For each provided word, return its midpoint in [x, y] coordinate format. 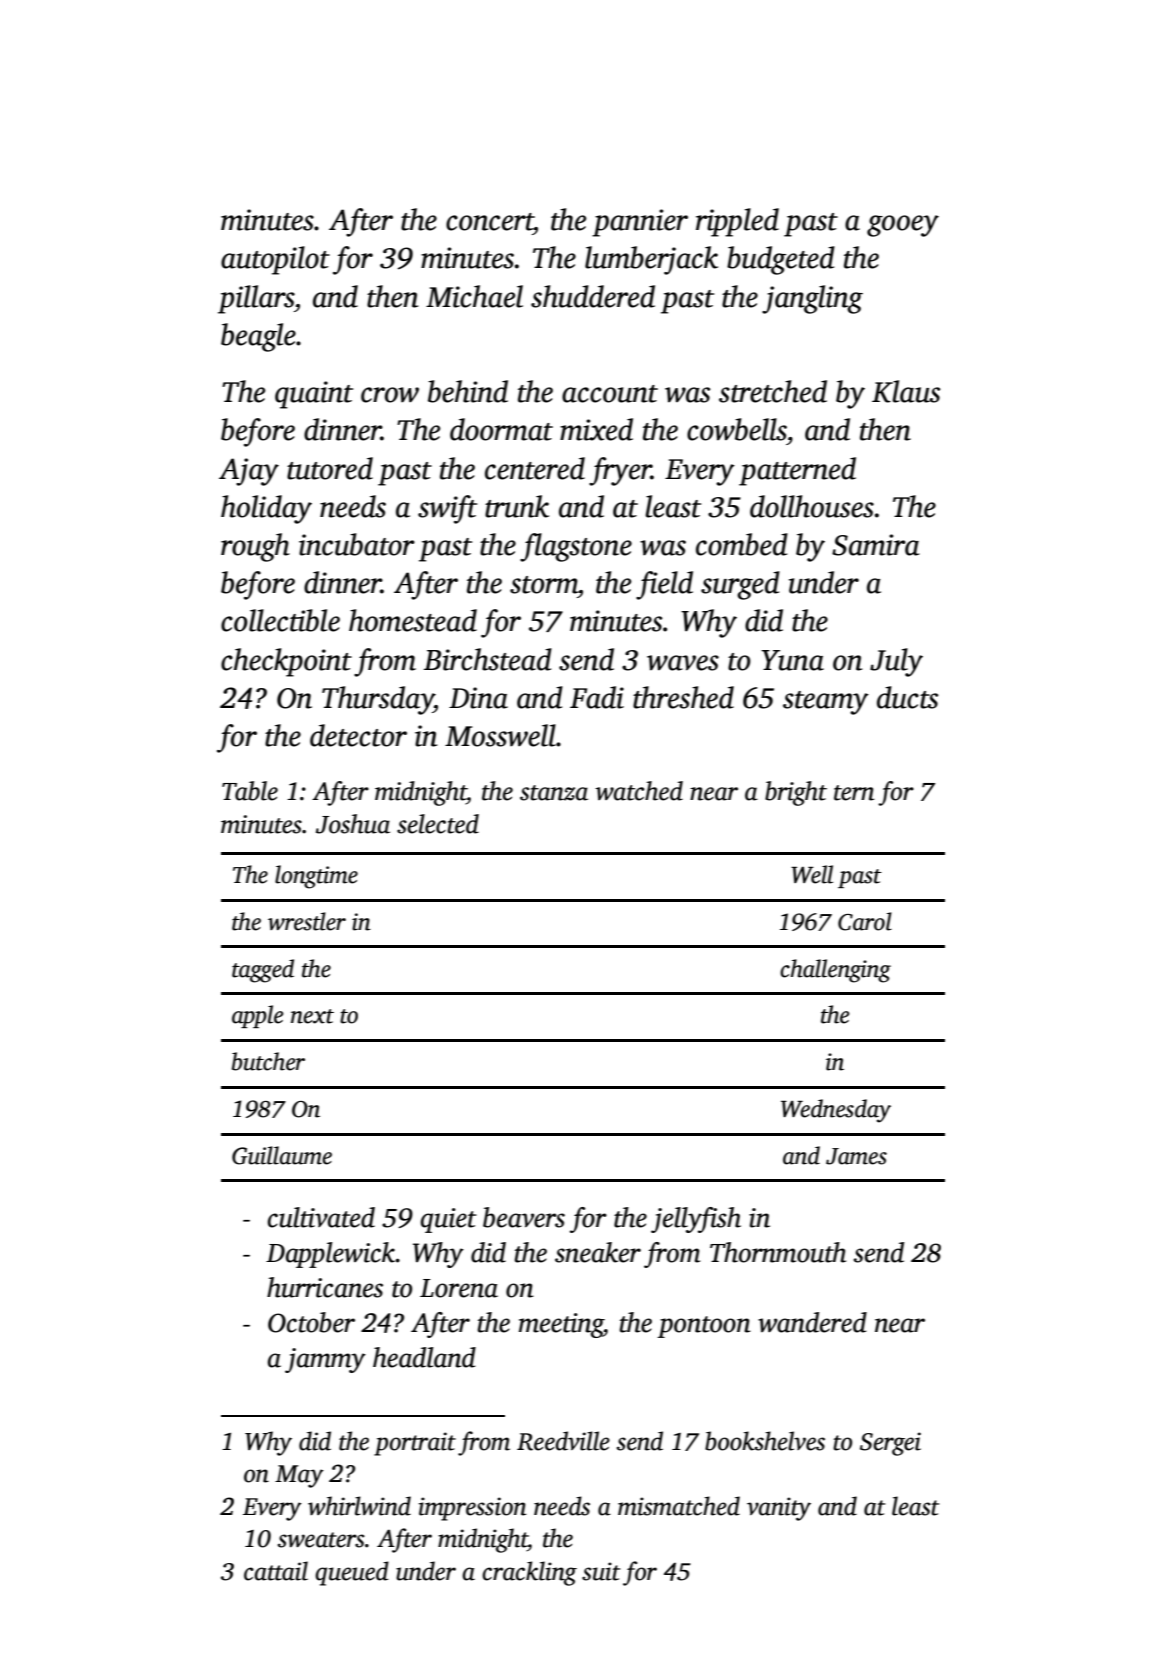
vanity [779, 1509]
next [312, 1016]
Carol [865, 921]
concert [489, 222]
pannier [640, 223]
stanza [554, 793]
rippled [737, 222]
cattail [276, 1571]
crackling [529, 1573]
